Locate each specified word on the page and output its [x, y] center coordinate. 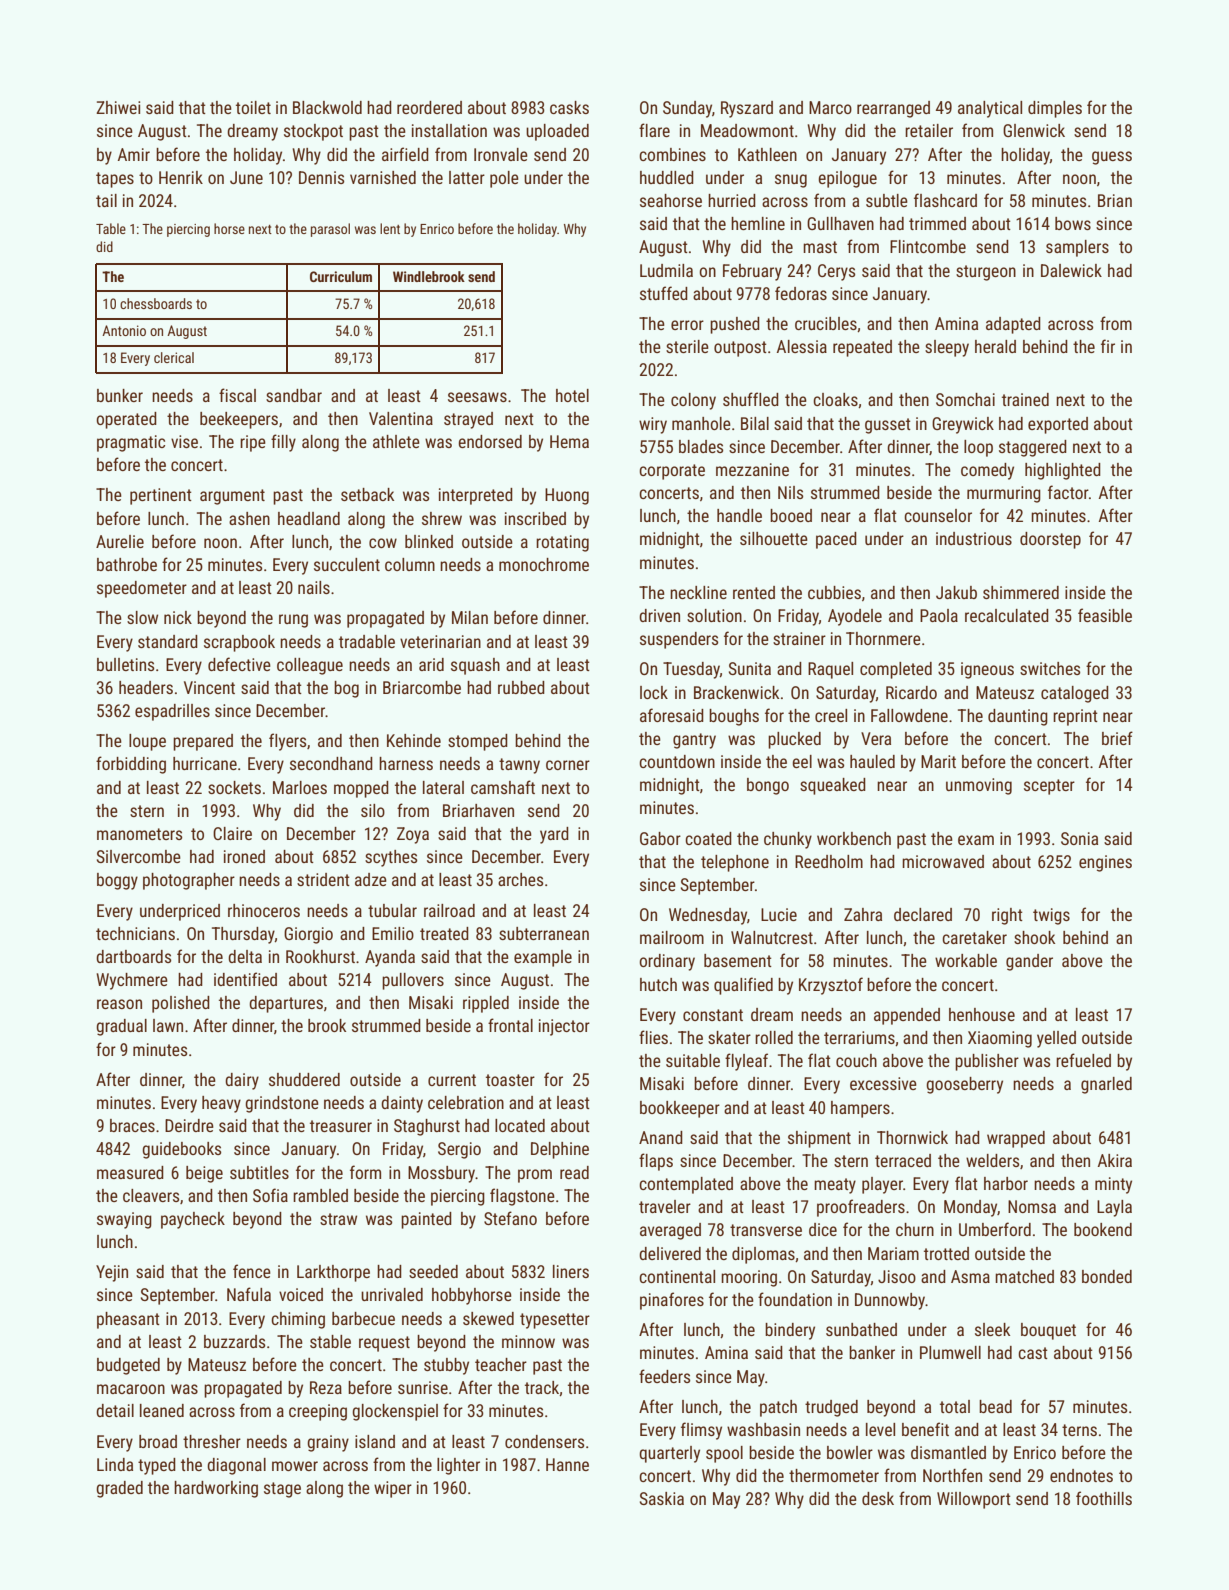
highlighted [1063, 471]
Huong [567, 496]
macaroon [131, 1389]
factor [1068, 492]
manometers [139, 834]
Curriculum [341, 276]
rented [754, 592]
